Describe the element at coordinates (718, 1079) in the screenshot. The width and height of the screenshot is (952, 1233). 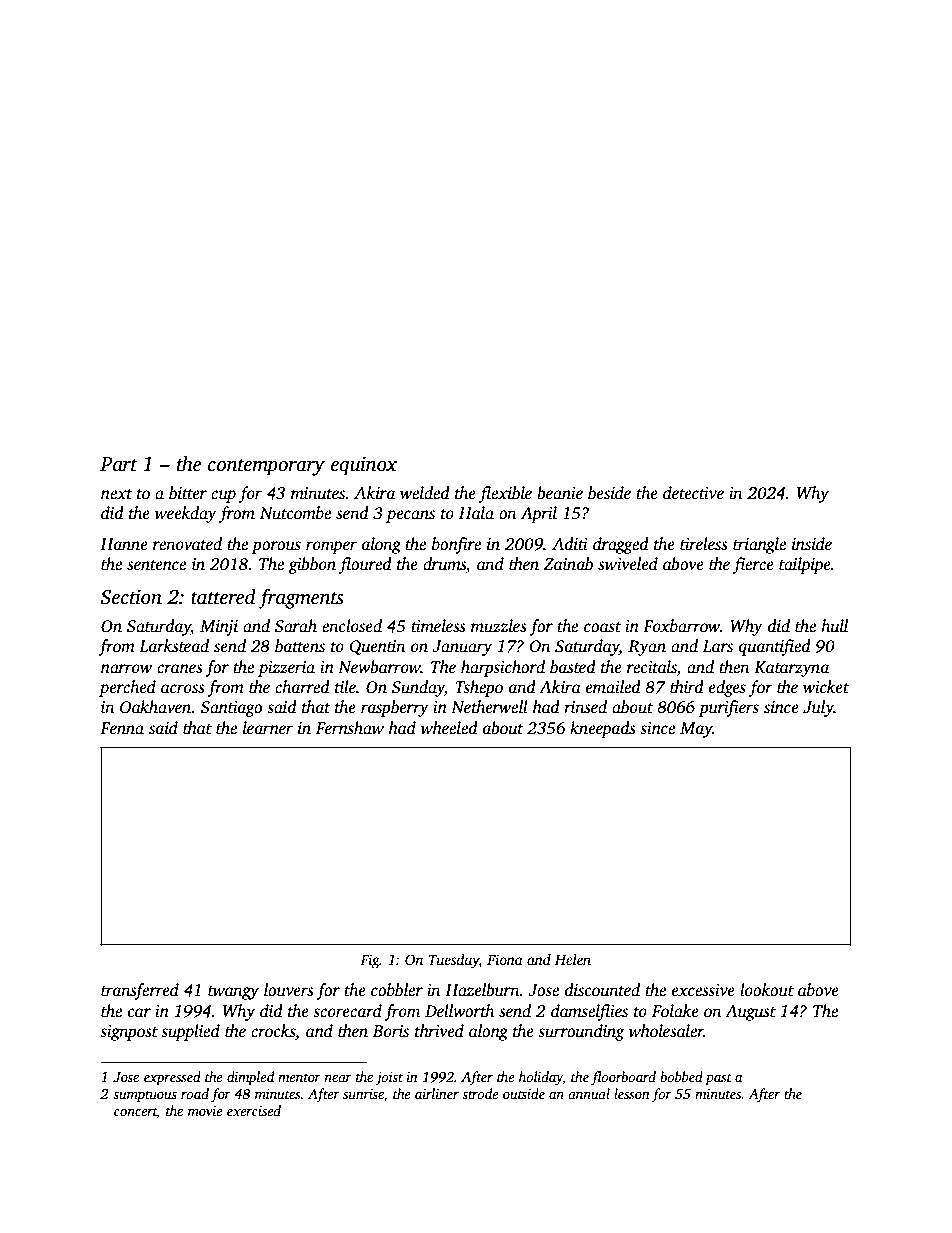
I see `past` at that location.
